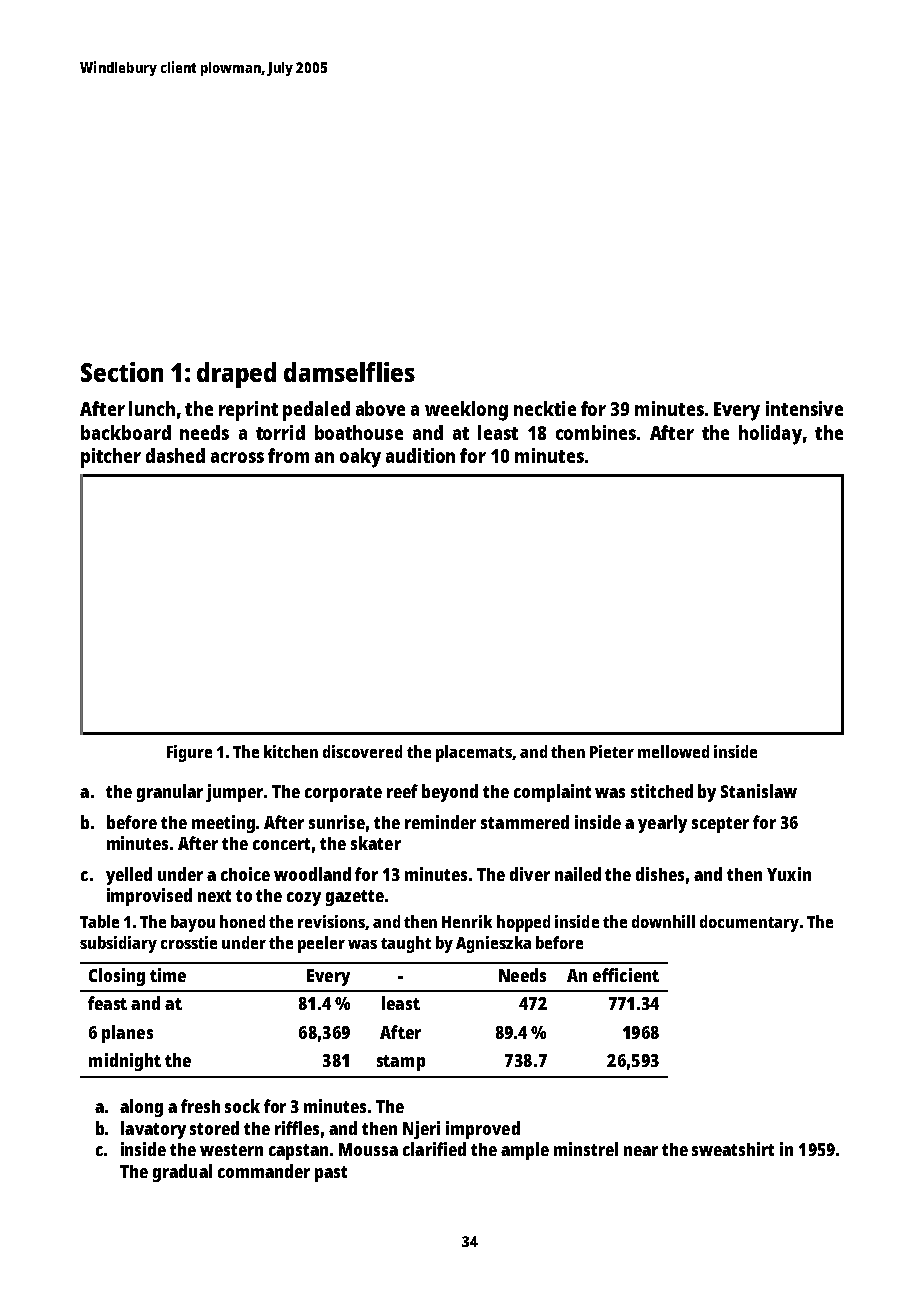  I want to click on concert, so click(281, 844).
